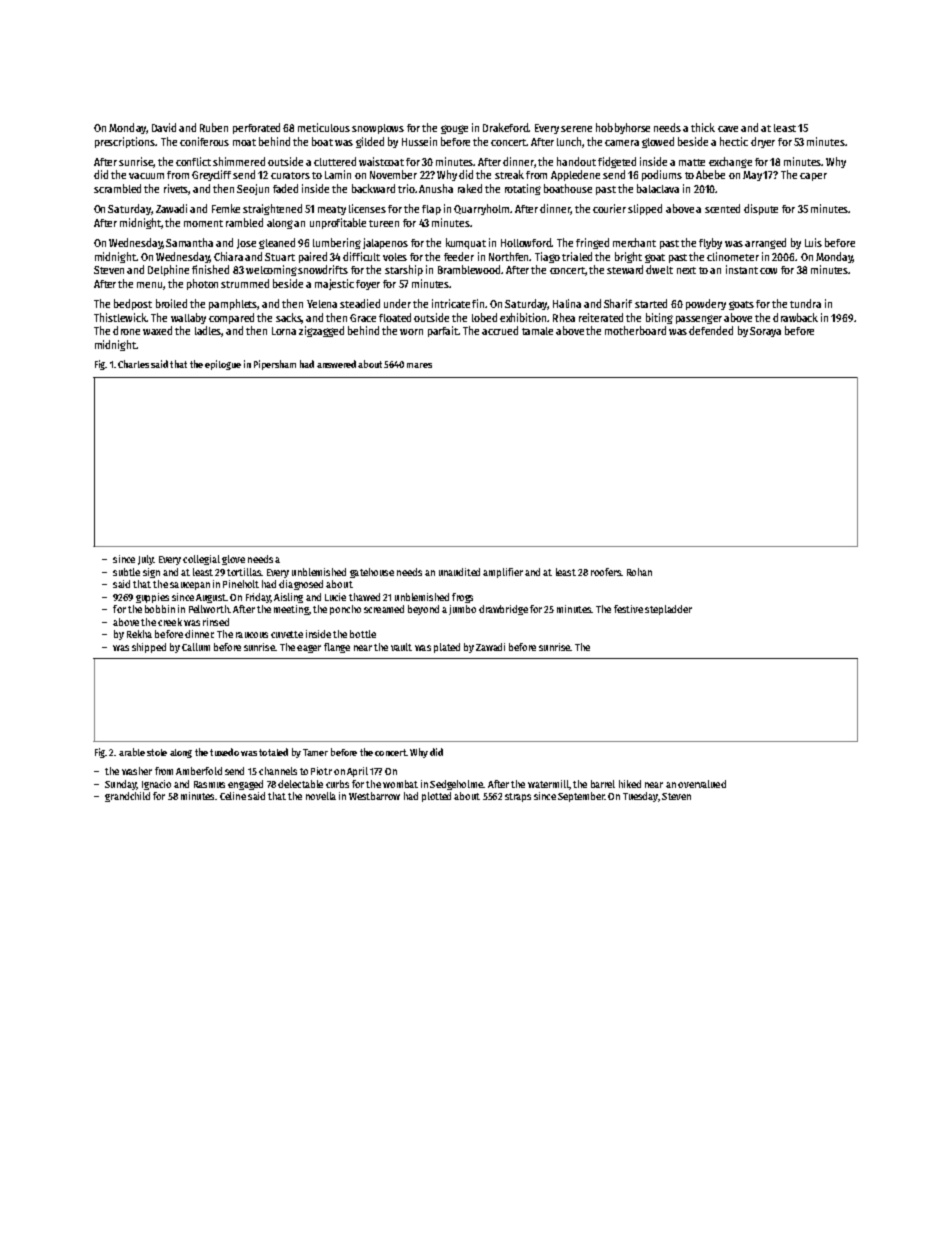  What do you see at coordinates (567, 303) in the screenshot?
I see `Halina` at bounding box center [567, 303].
